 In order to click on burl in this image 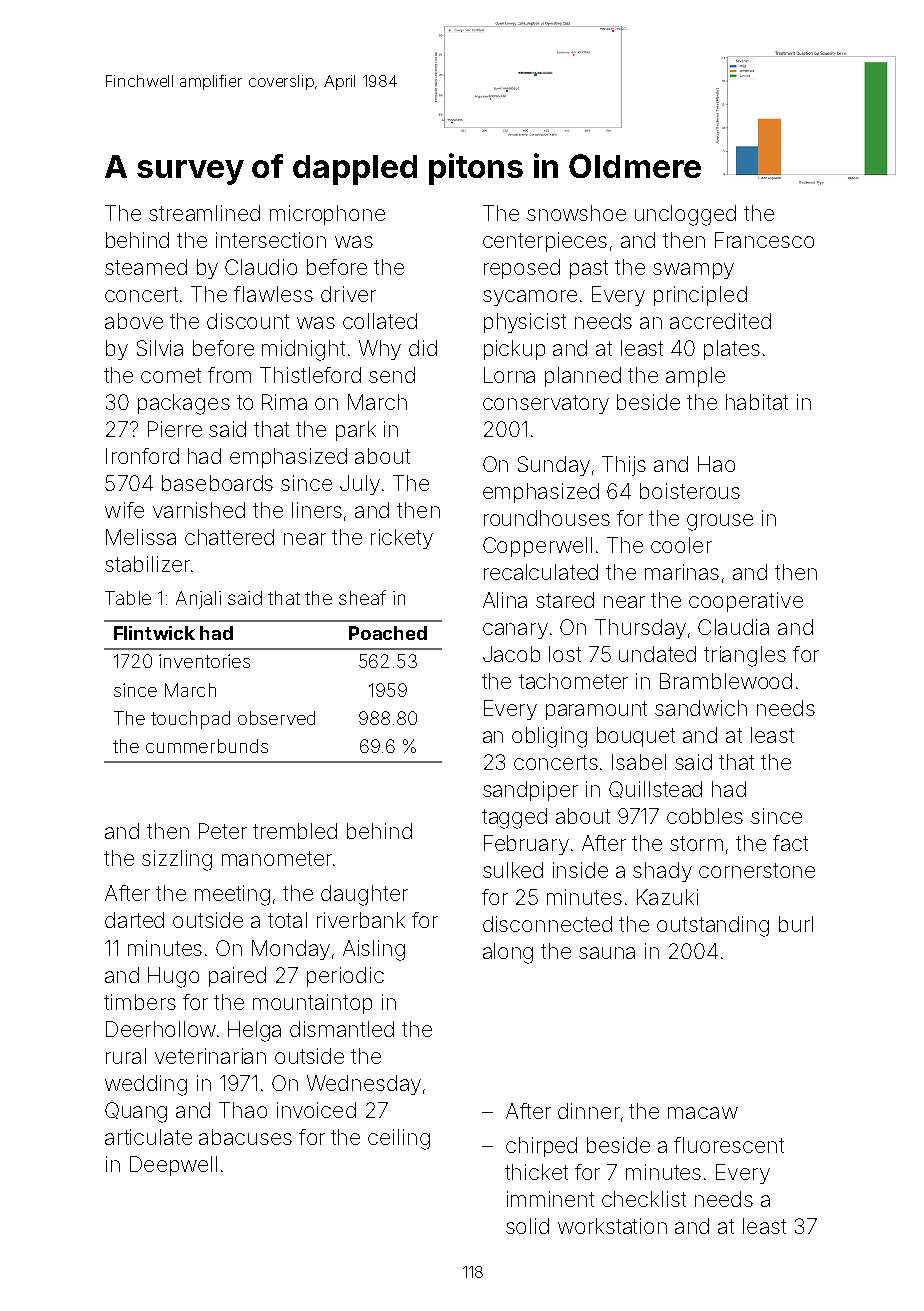, I will do `click(796, 924)`.
